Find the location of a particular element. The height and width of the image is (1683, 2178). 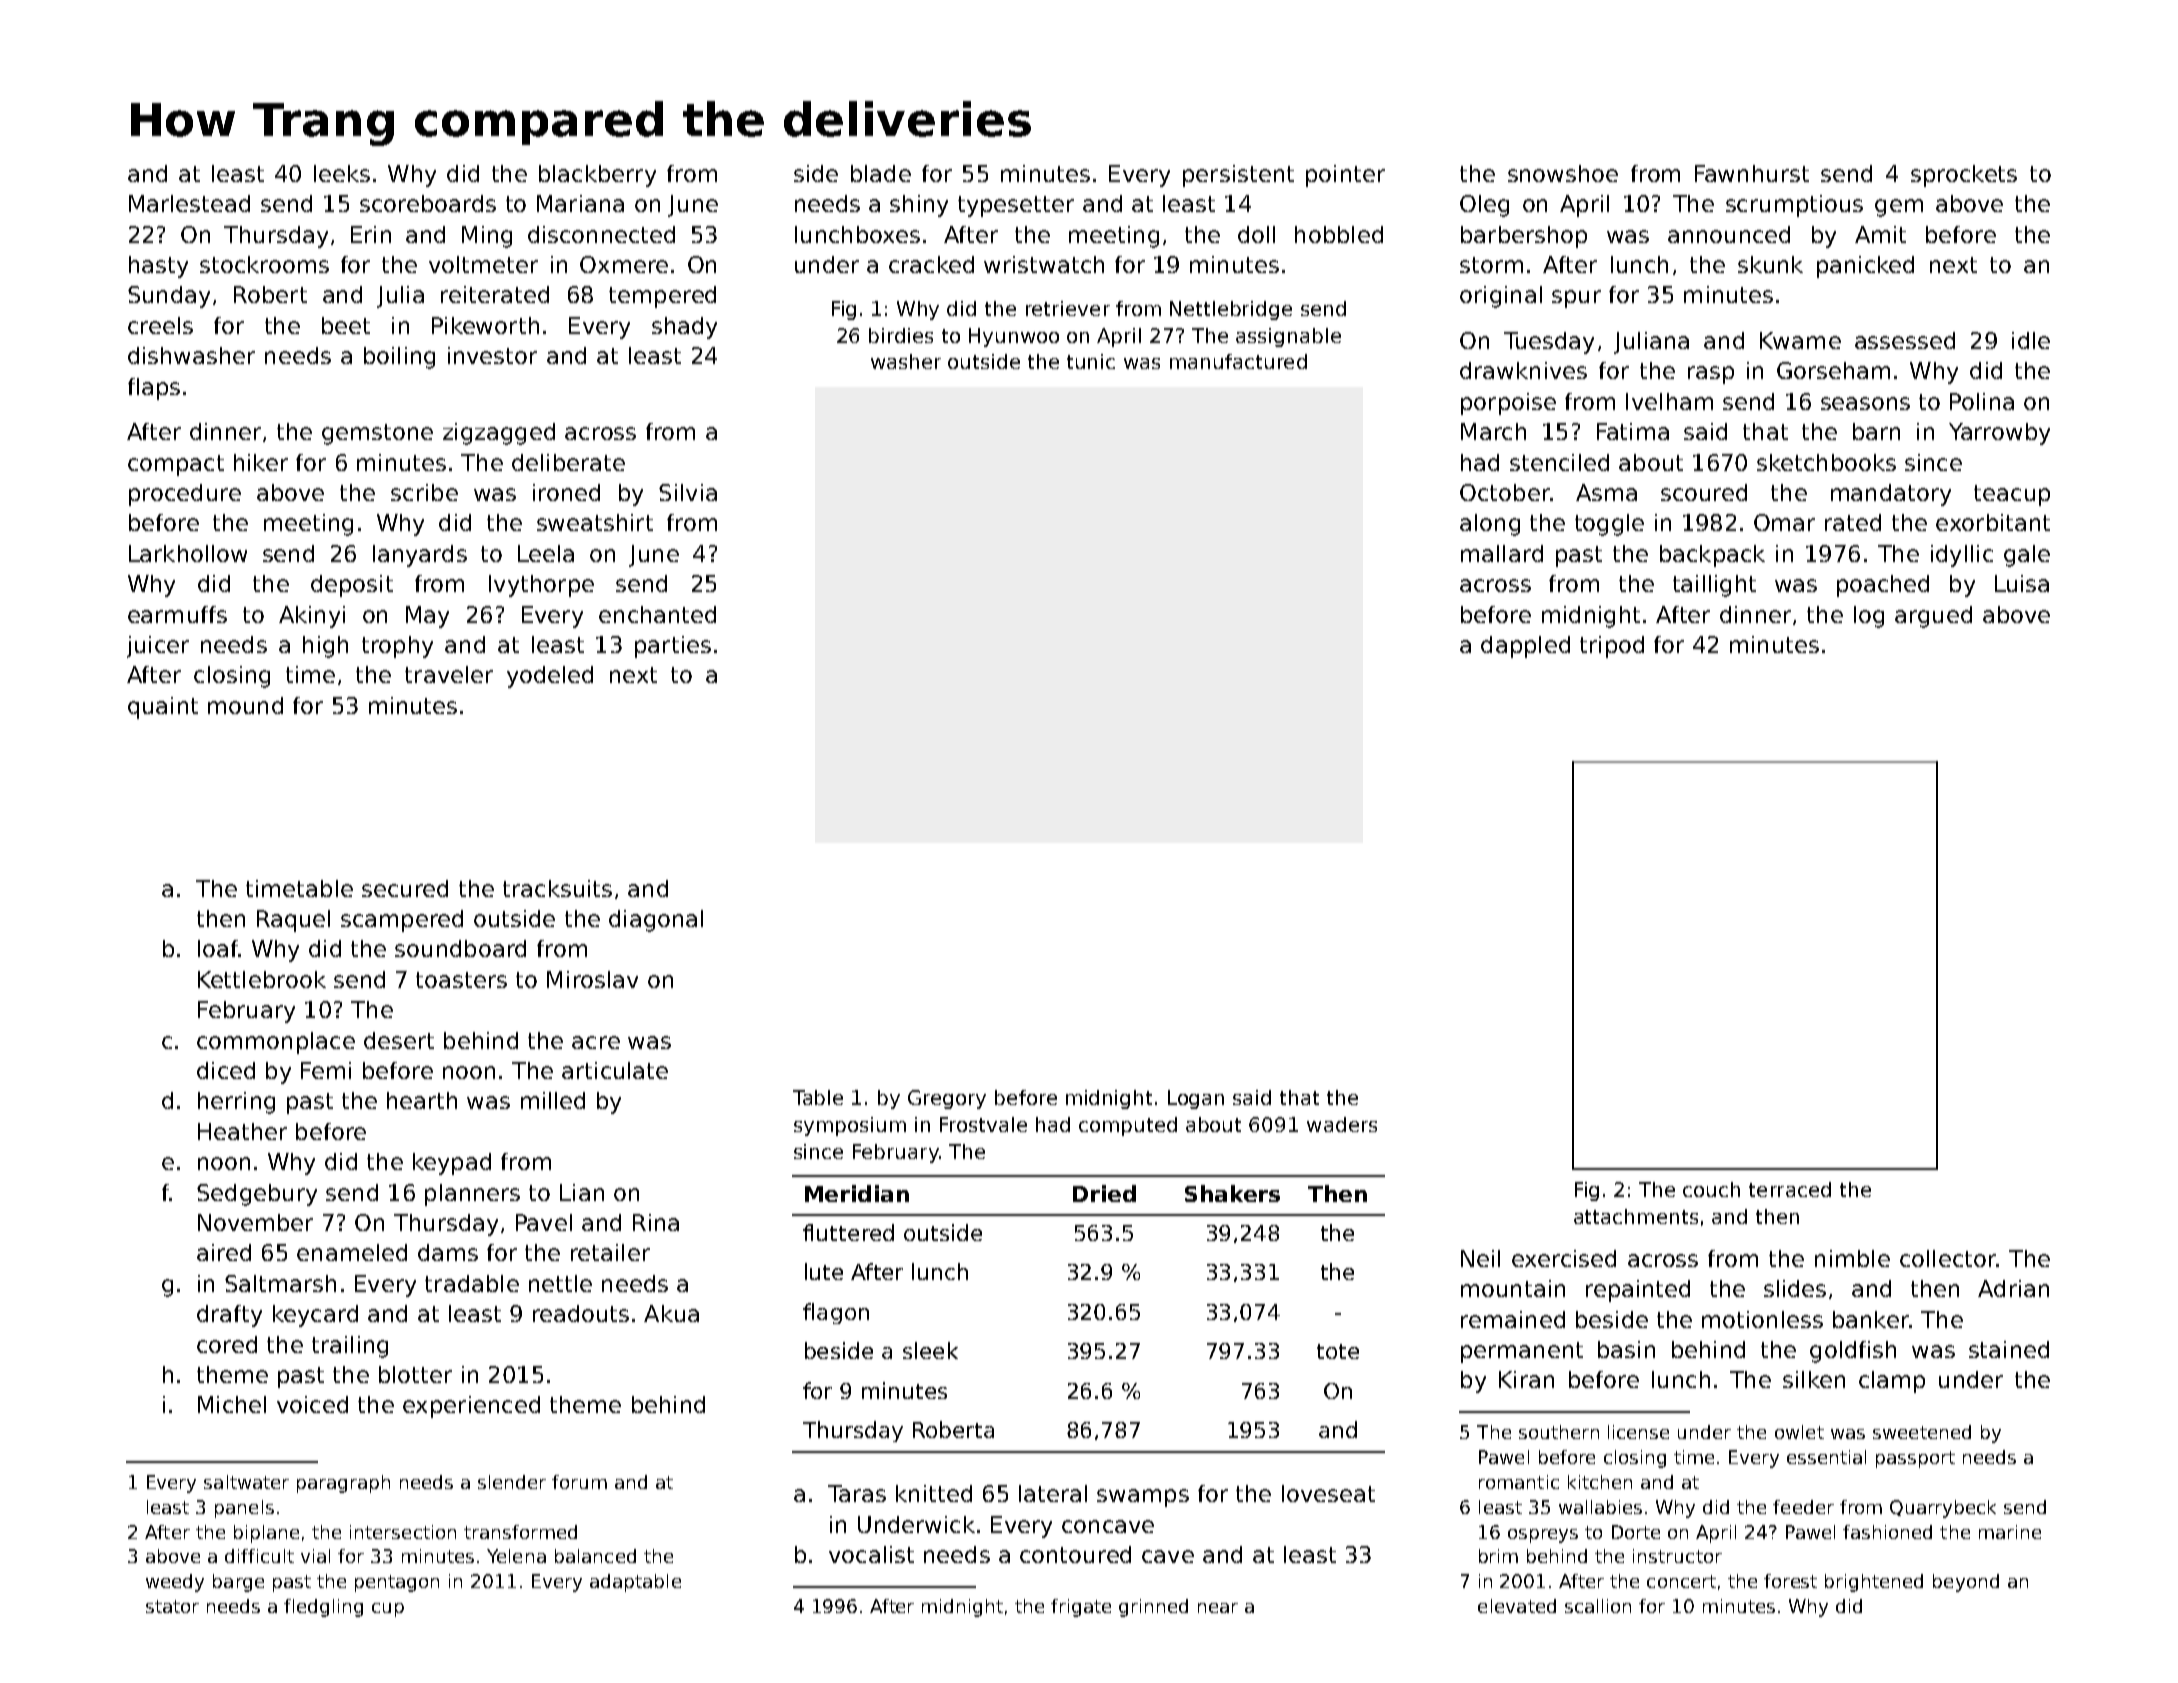

readouts is located at coordinates (581, 1313).
